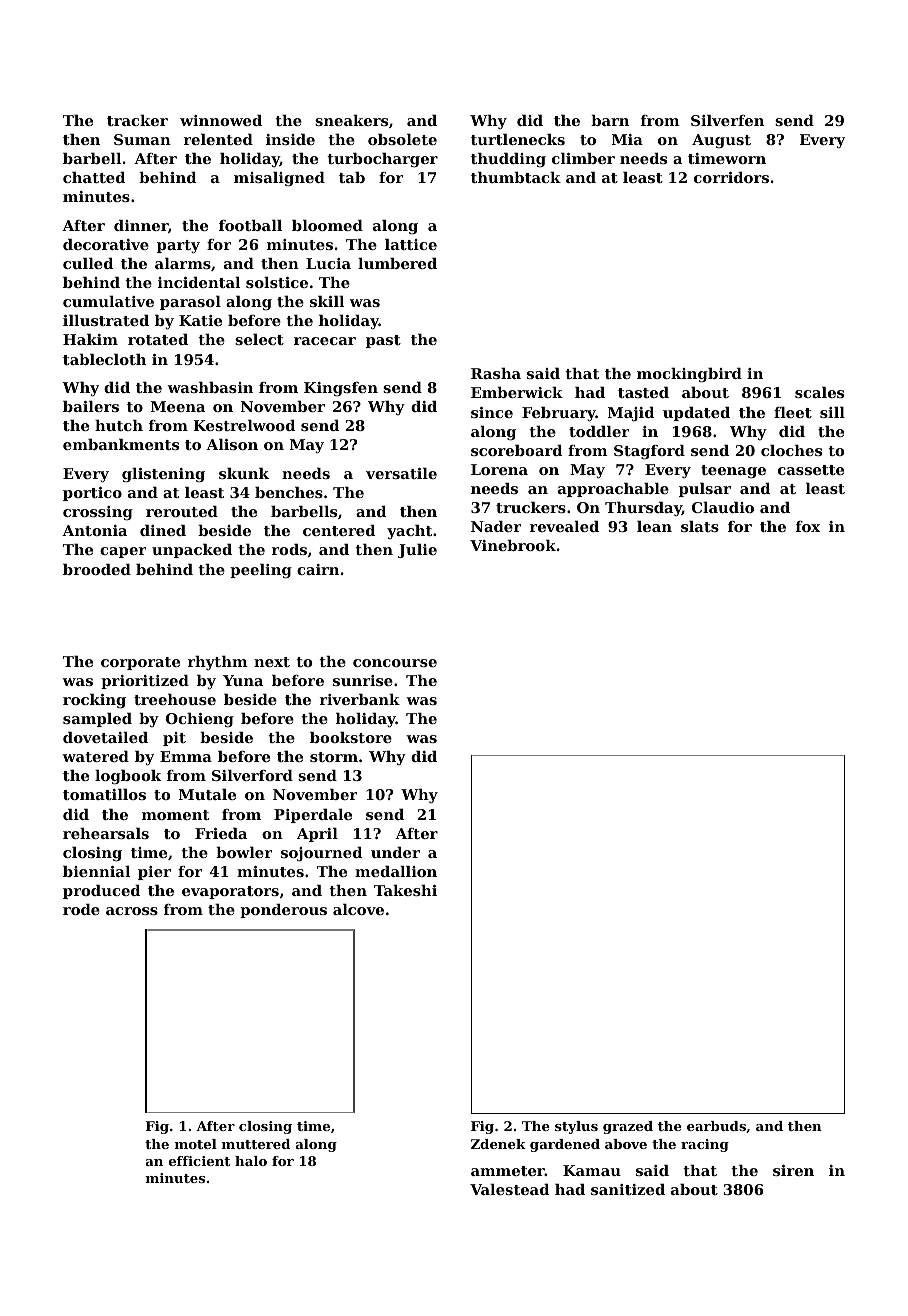 Image resolution: width=908 pixels, height=1316 pixels. I want to click on sneakers, so click(351, 120).
